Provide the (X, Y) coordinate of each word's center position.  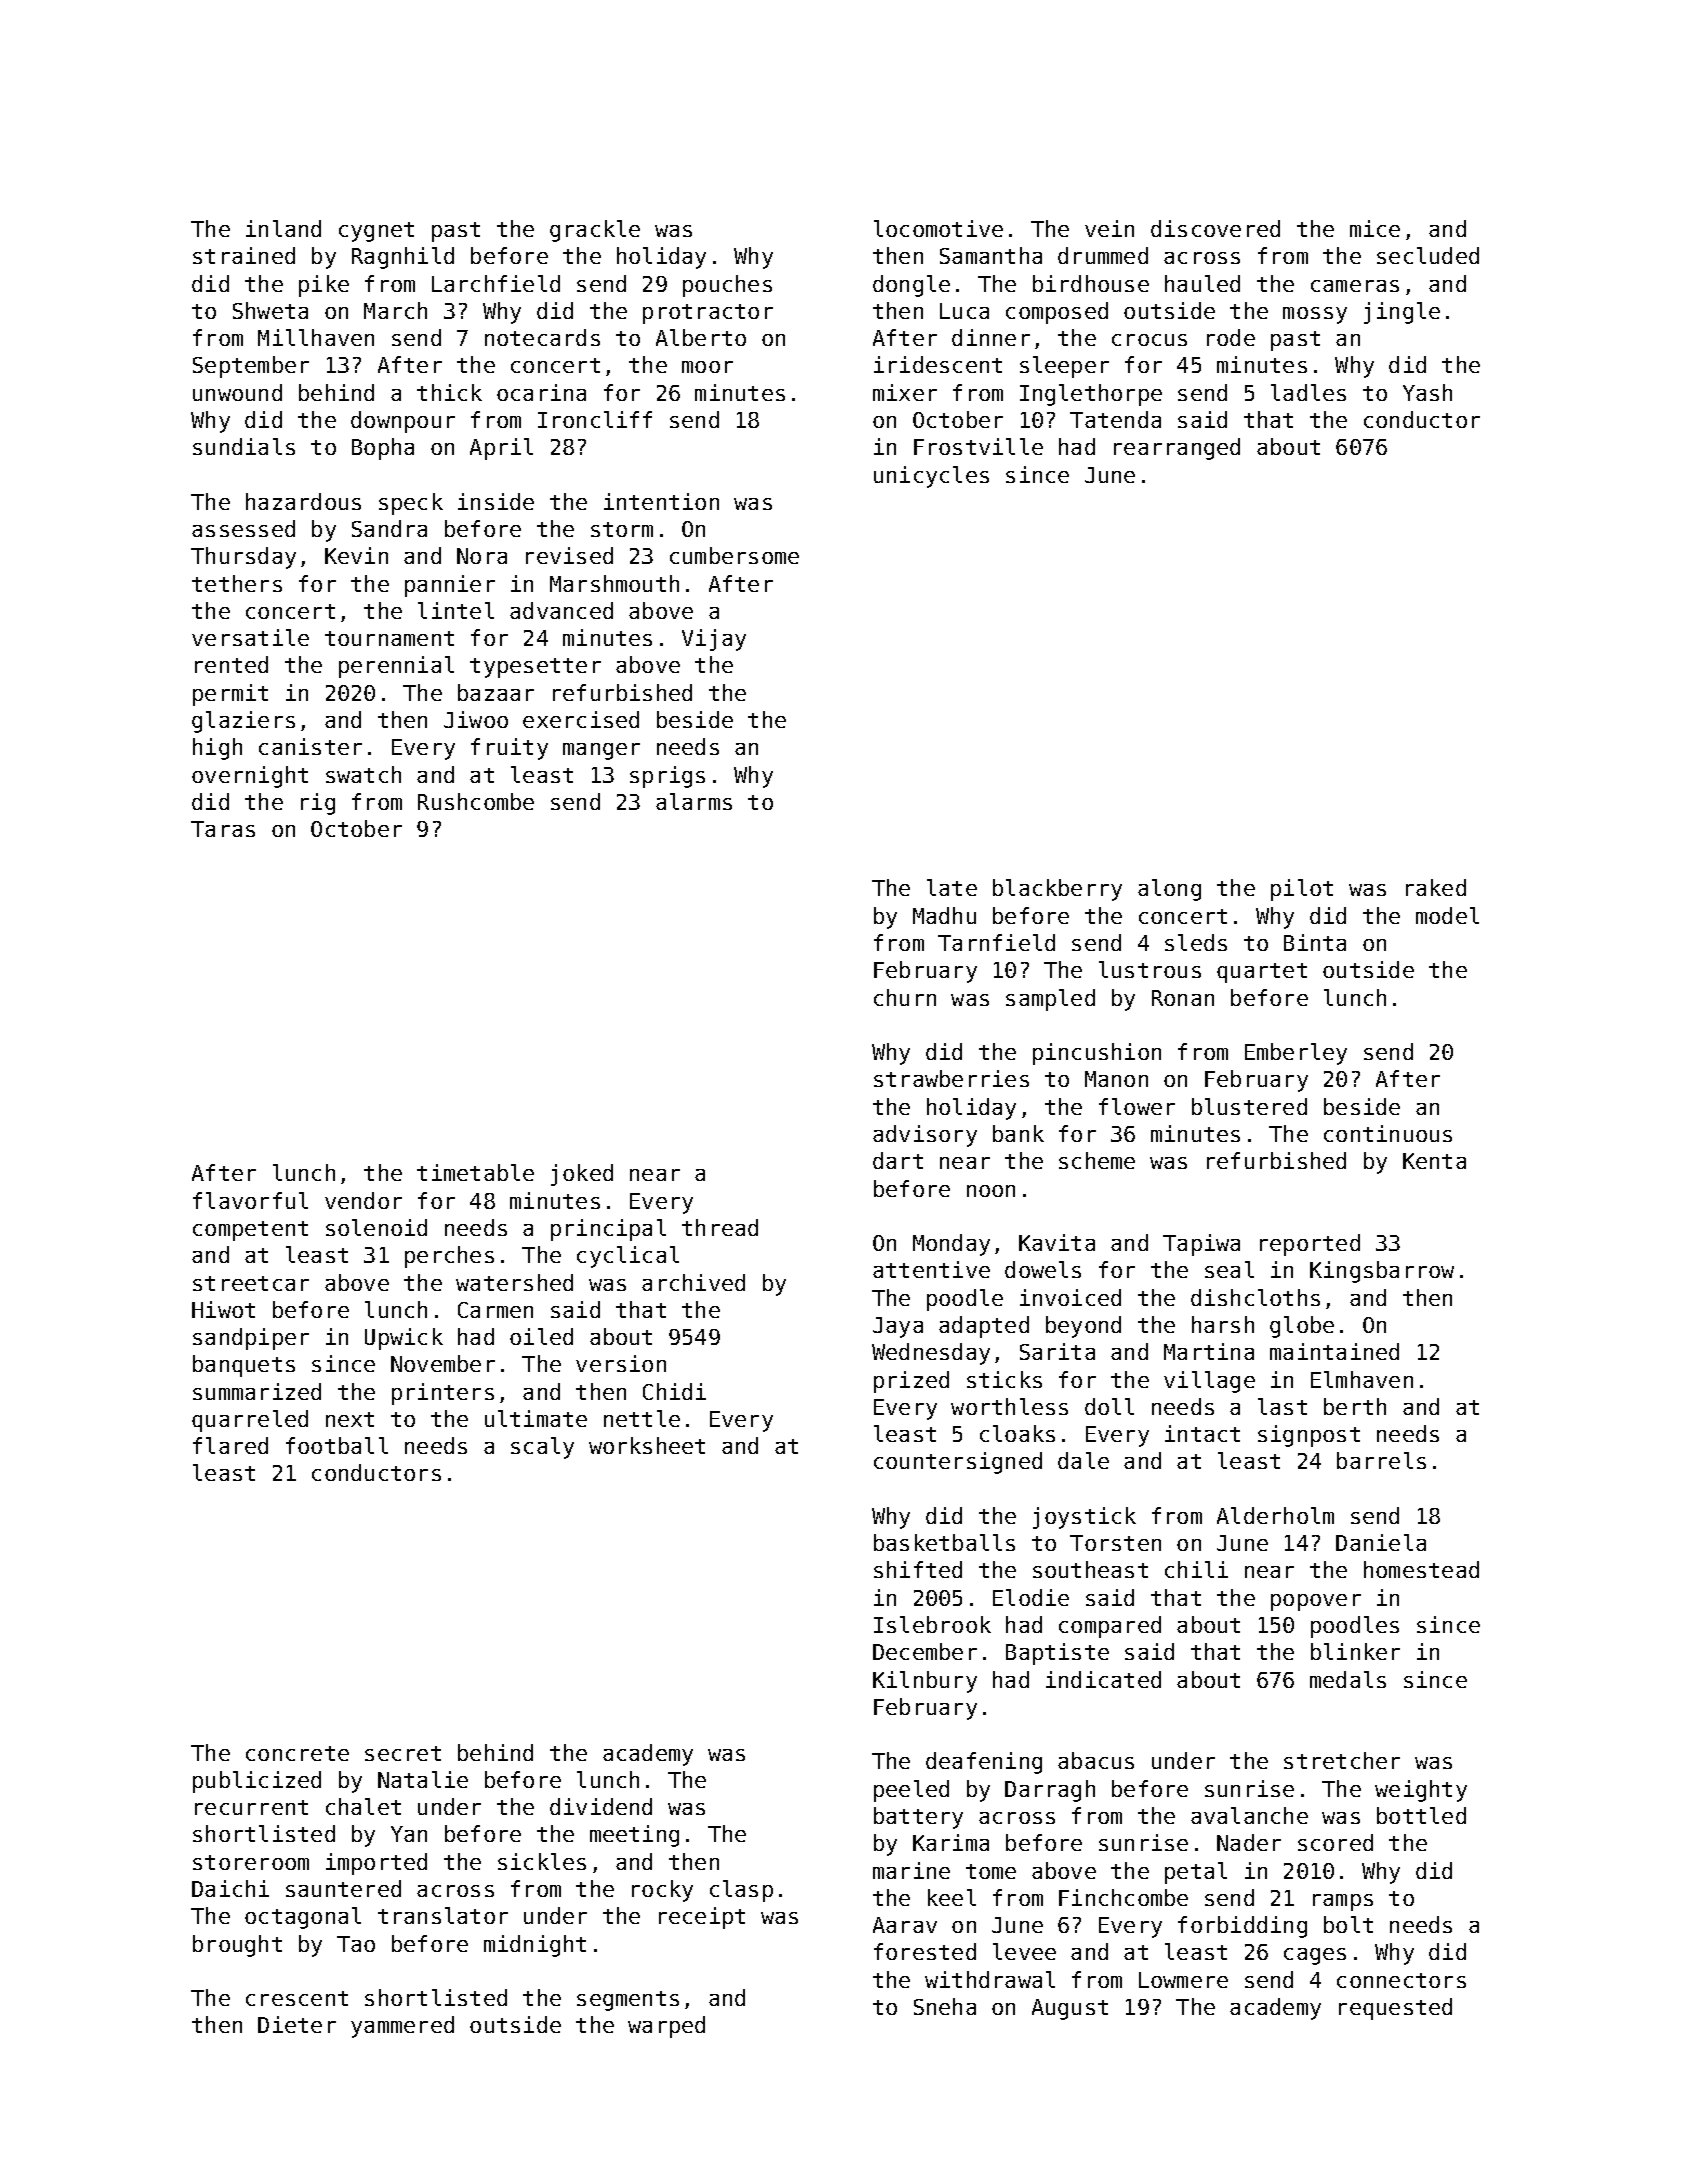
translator (443, 1915)
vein (1109, 228)
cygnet (376, 232)
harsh (1223, 1324)
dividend (601, 1806)
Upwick (404, 1339)
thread (720, 1227)
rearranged (1177, 449)
